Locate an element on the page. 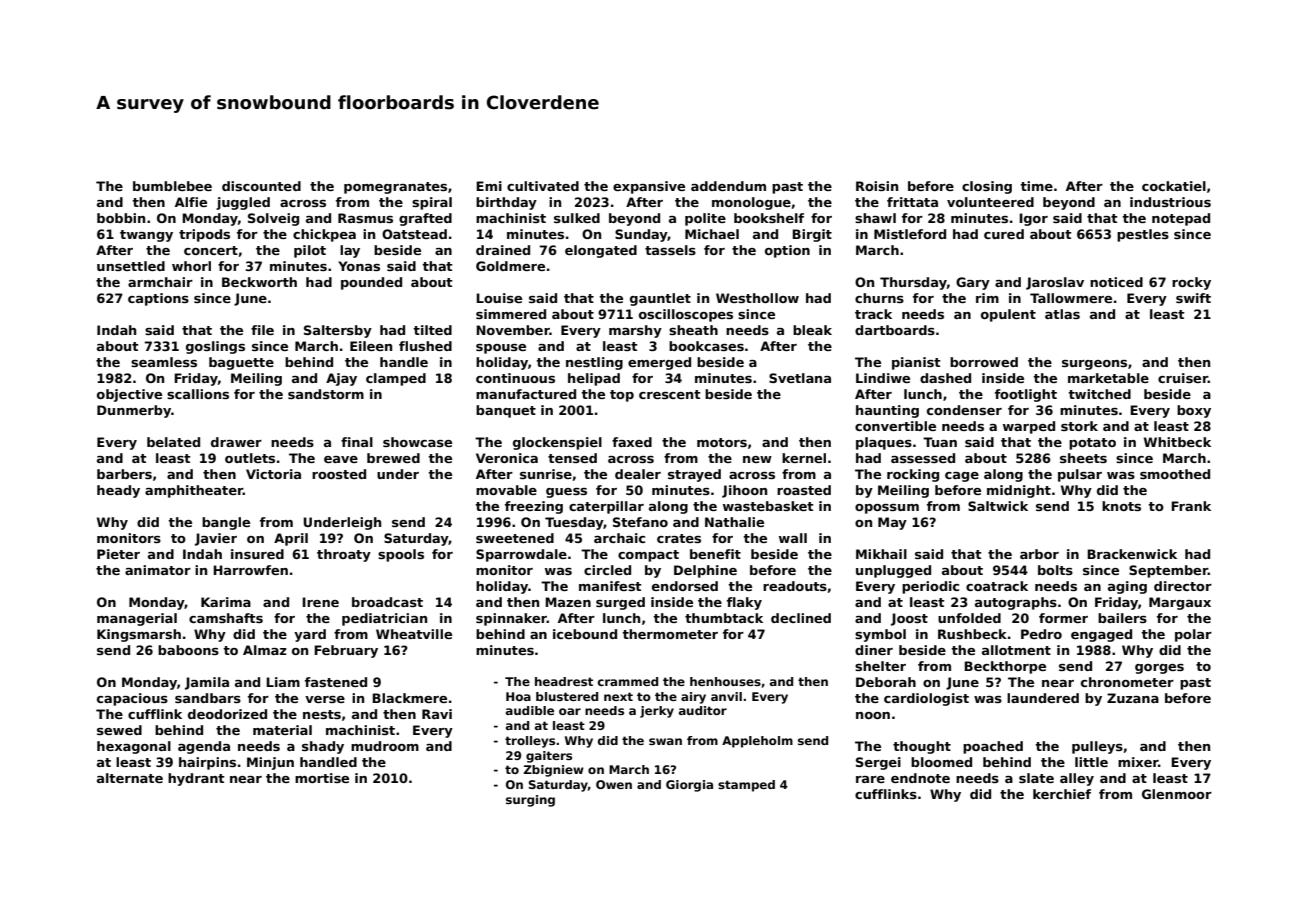 The height and width of the document is (924, 1308). time is located at coordinates (1036, 186).
